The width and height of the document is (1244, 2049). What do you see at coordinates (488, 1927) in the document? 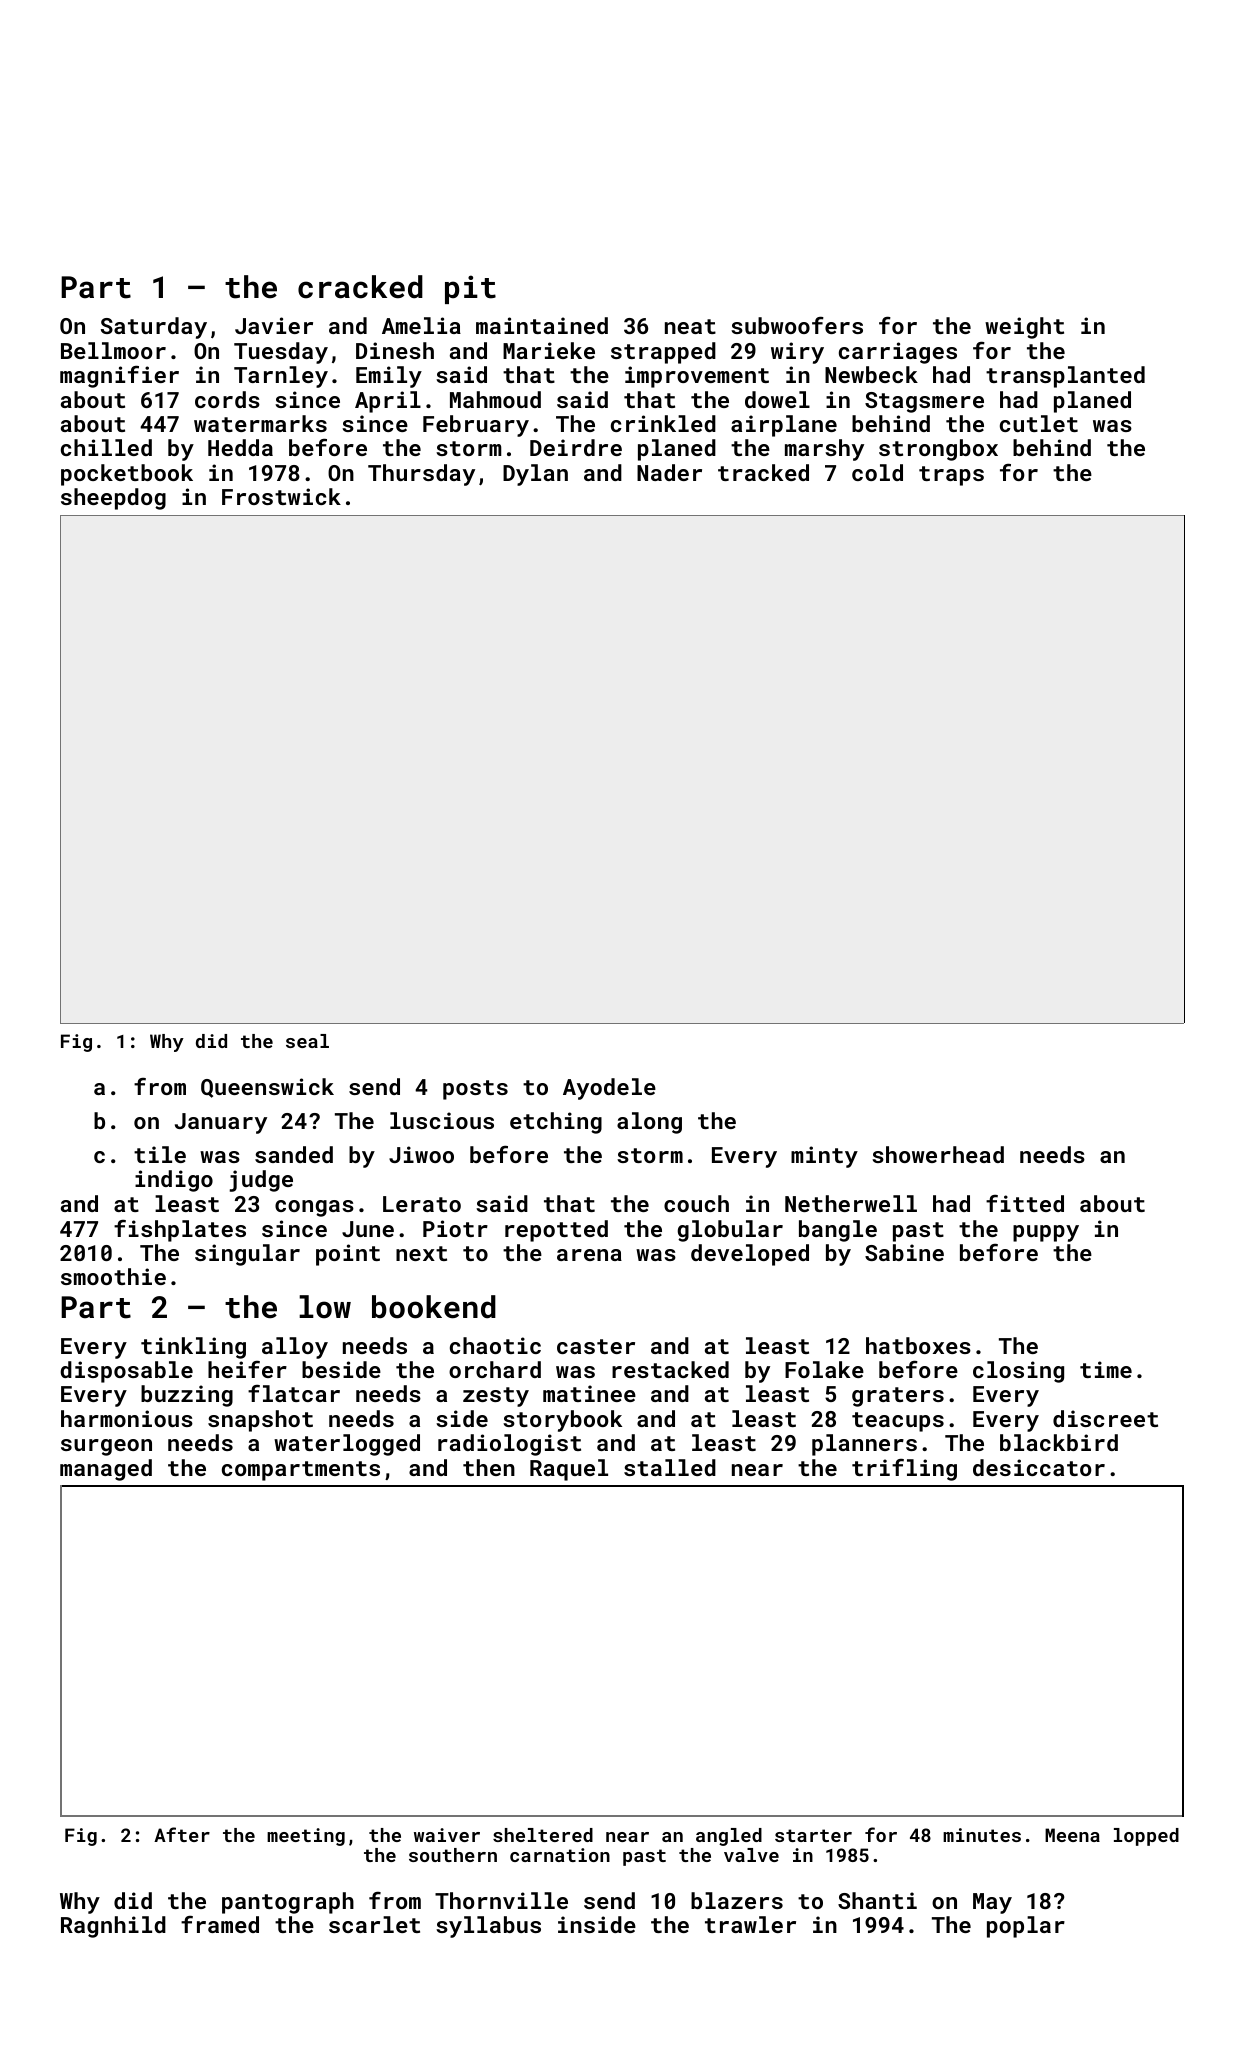
I see `syllabus` at bounding box center [488, 1927].
